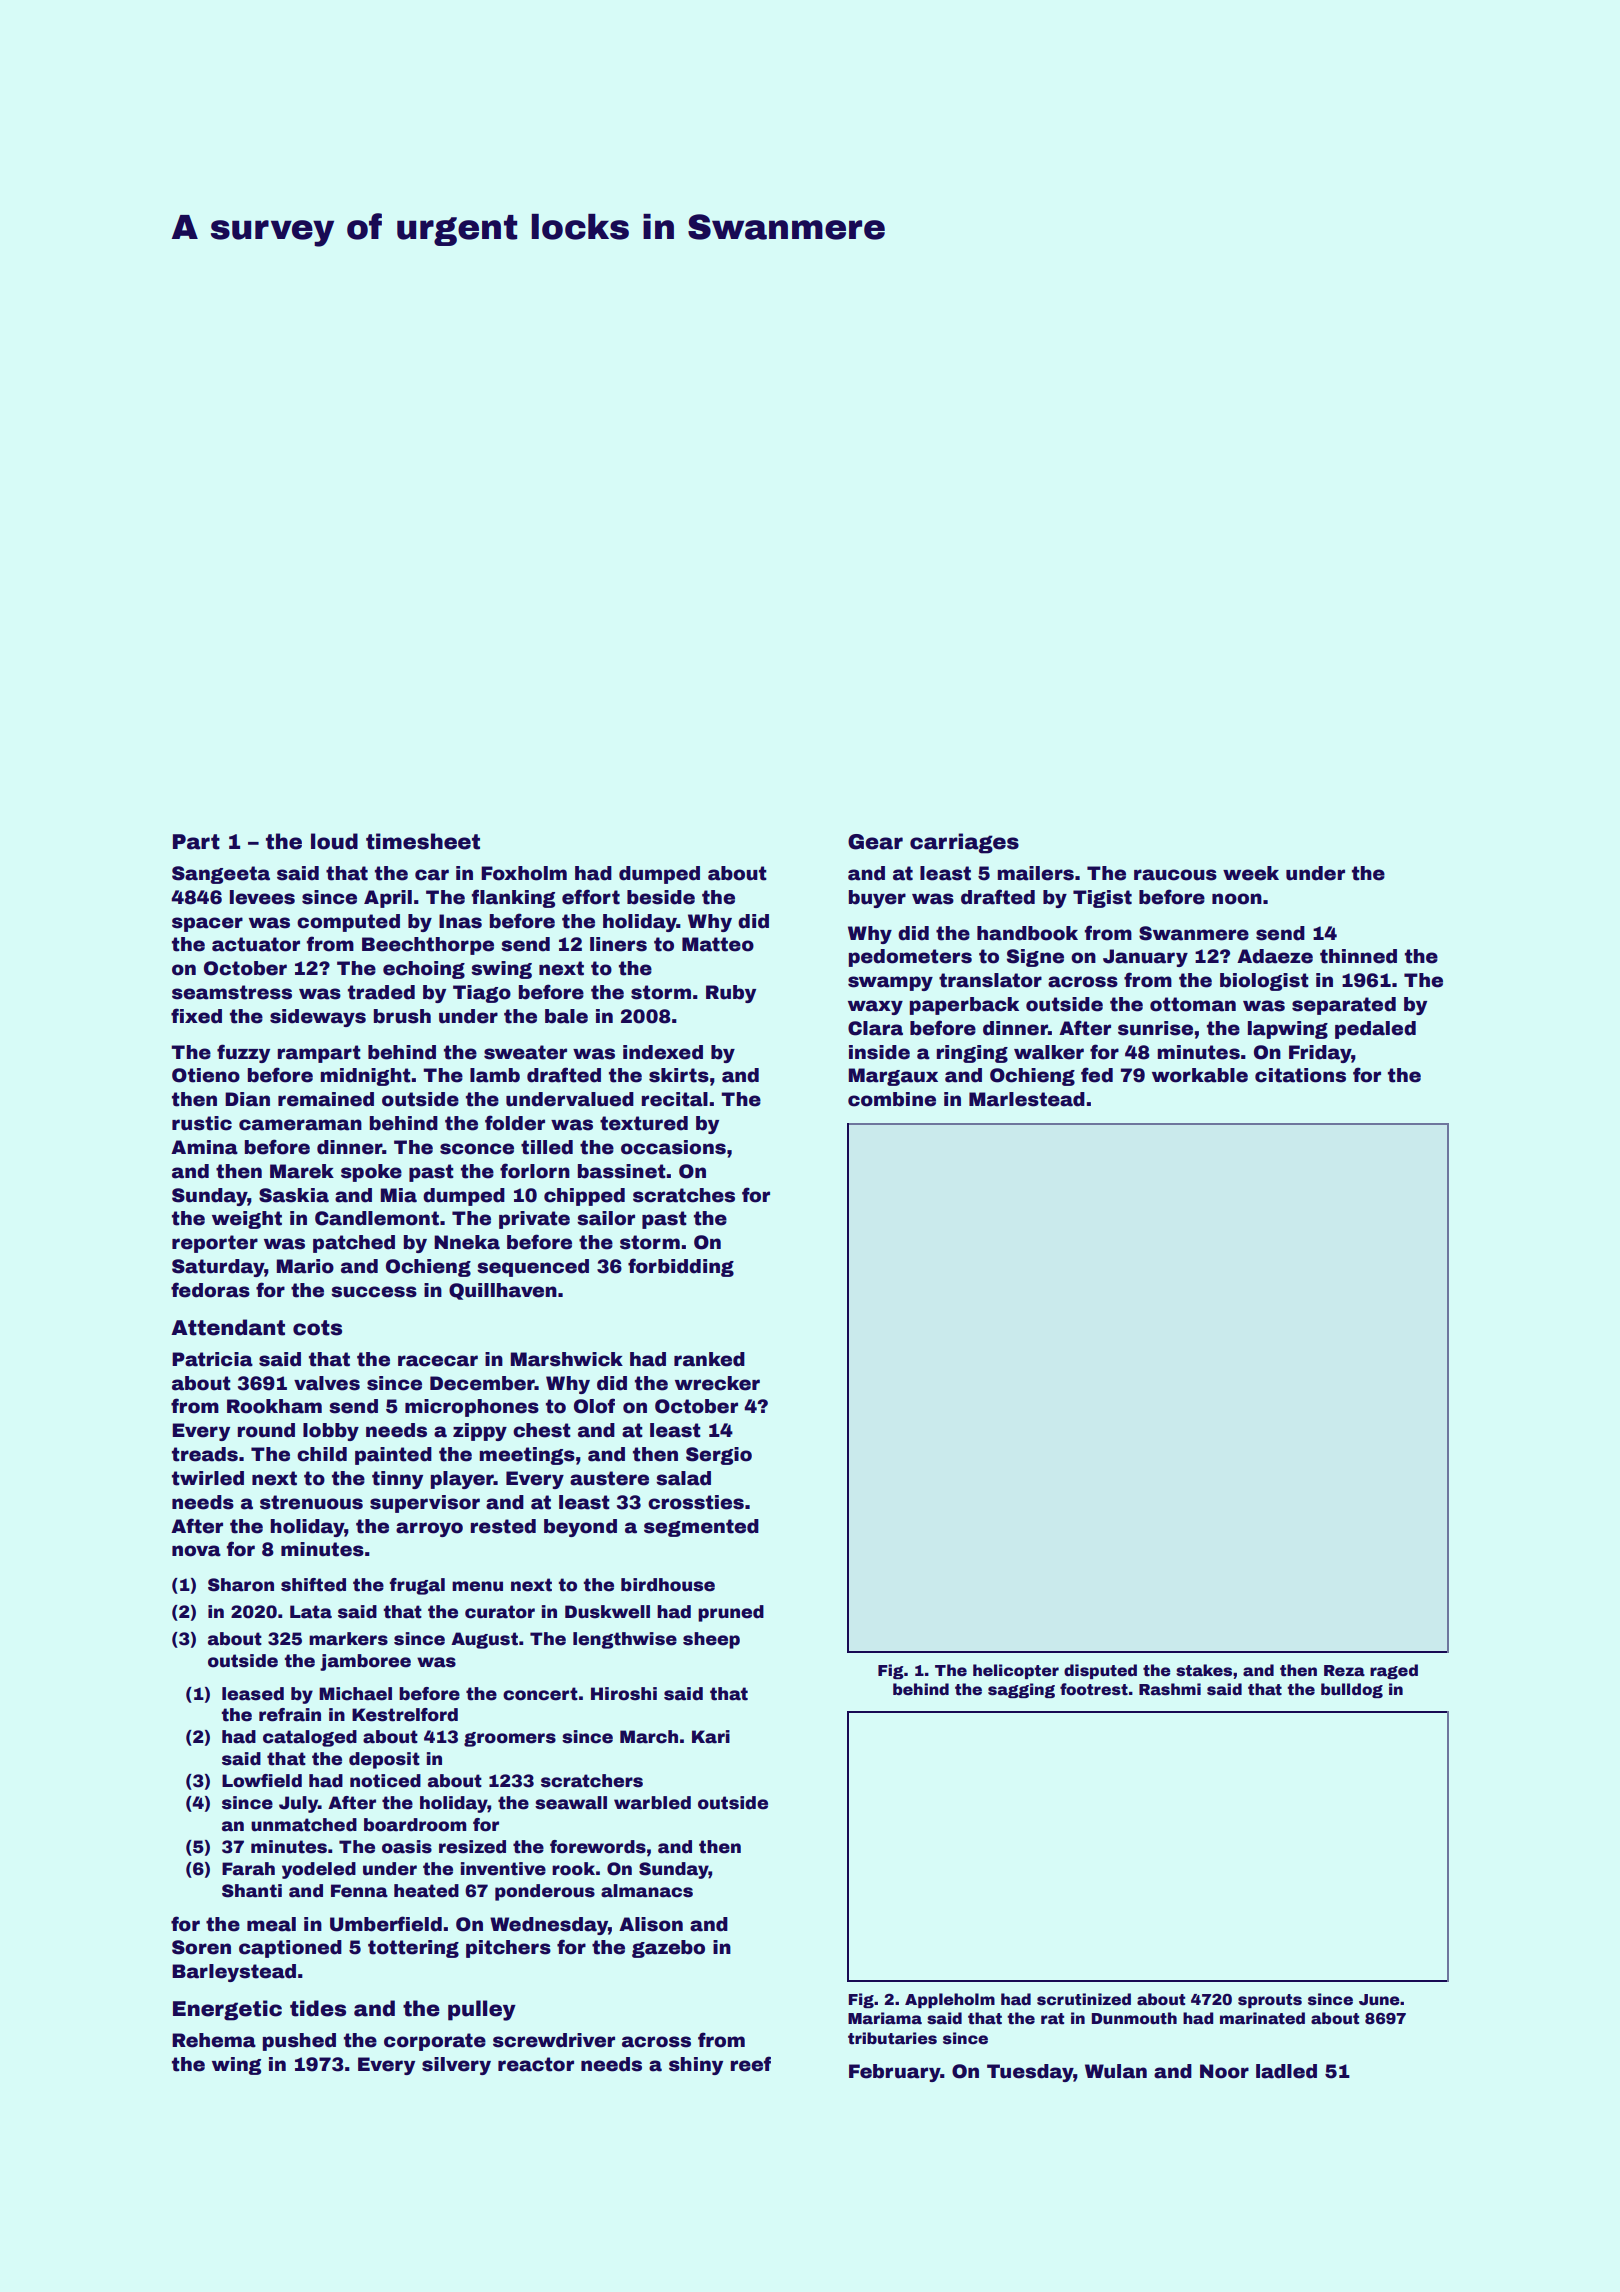  I want to click on carriages, so click(964, 843).
